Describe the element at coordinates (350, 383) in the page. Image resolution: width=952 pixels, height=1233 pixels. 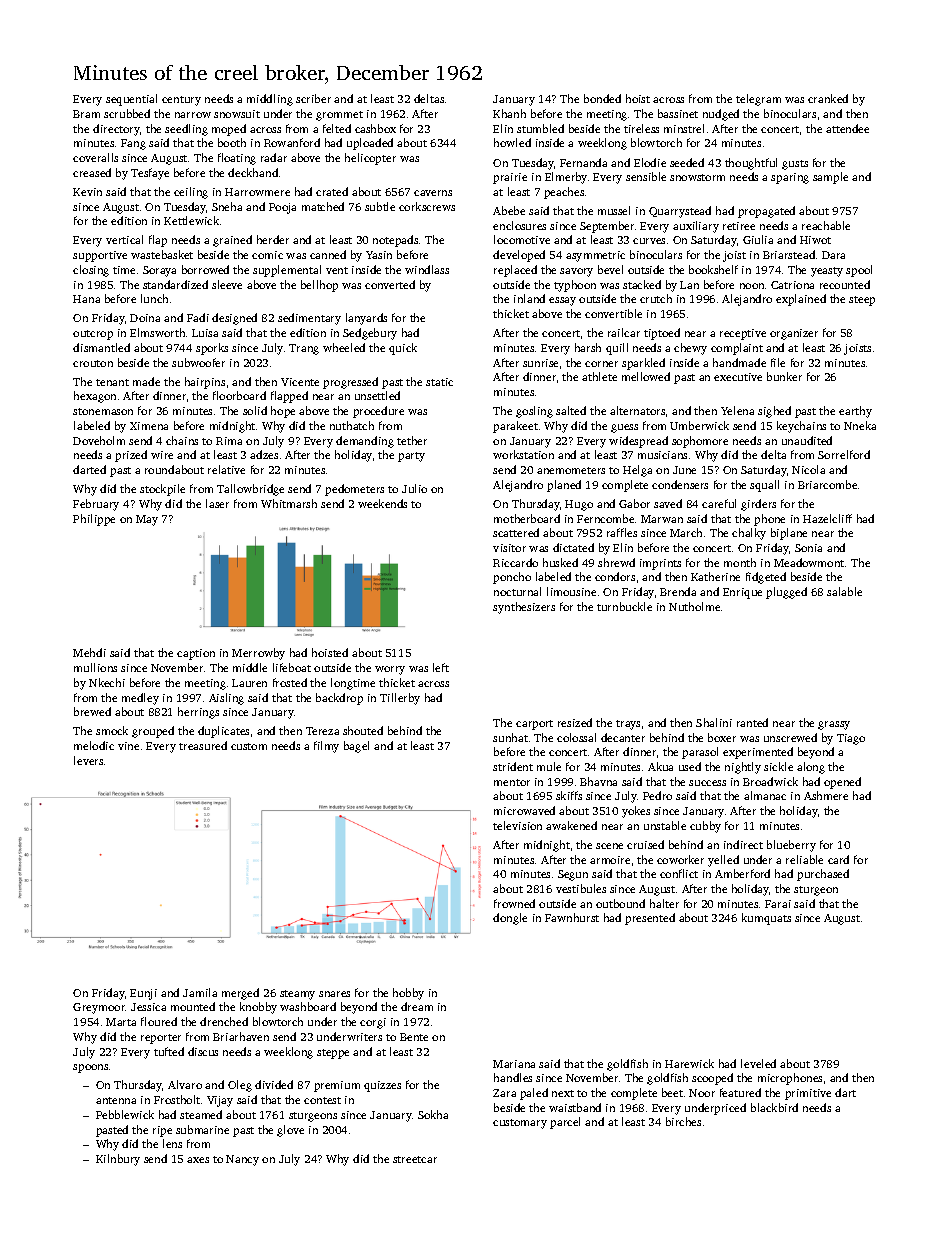
I see `progressed` at that location.
